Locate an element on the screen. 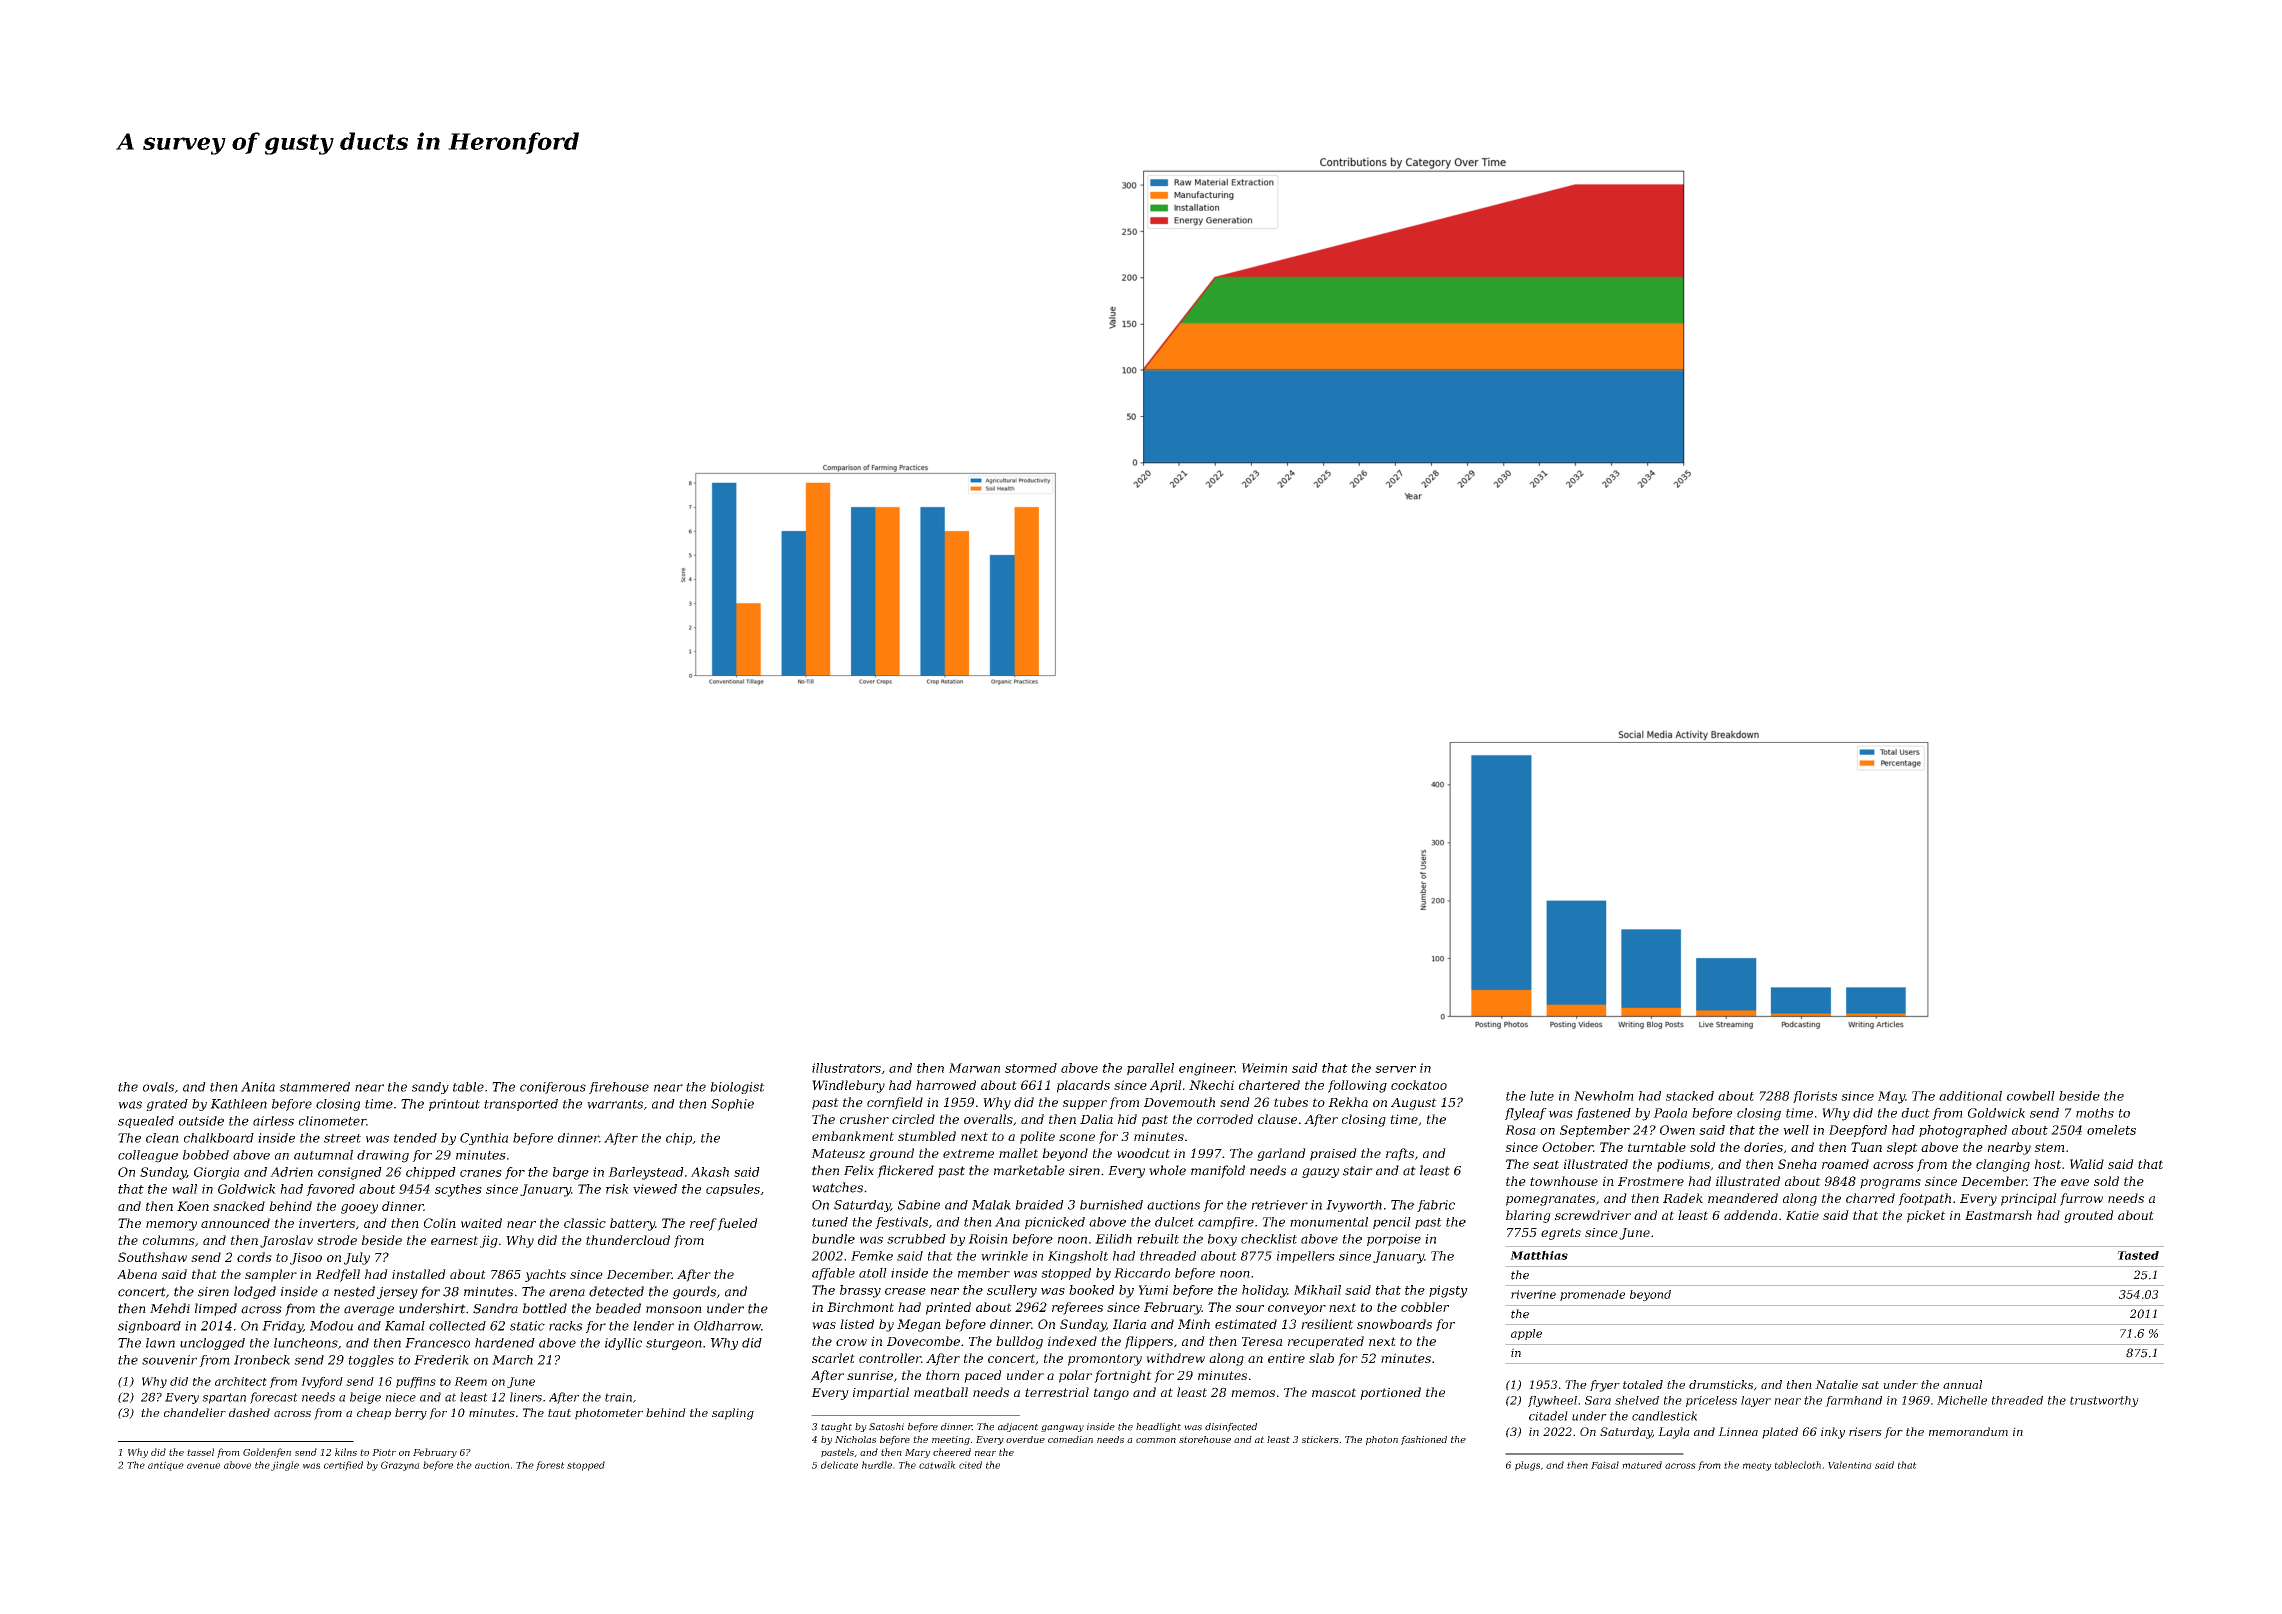  stem is located at coordinates (2049, 1147).
